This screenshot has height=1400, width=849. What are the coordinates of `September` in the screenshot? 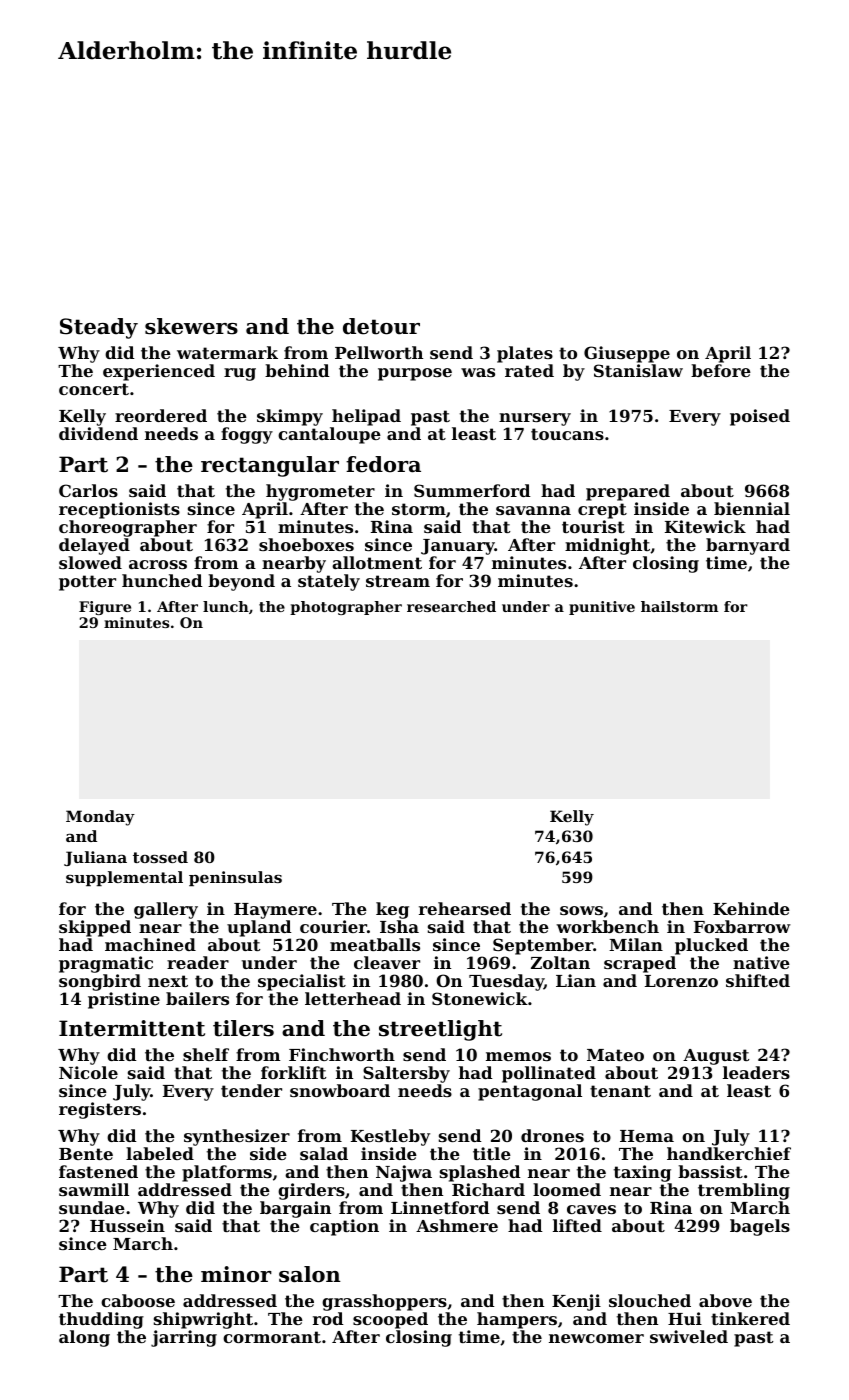 It's located at (543, 946).
